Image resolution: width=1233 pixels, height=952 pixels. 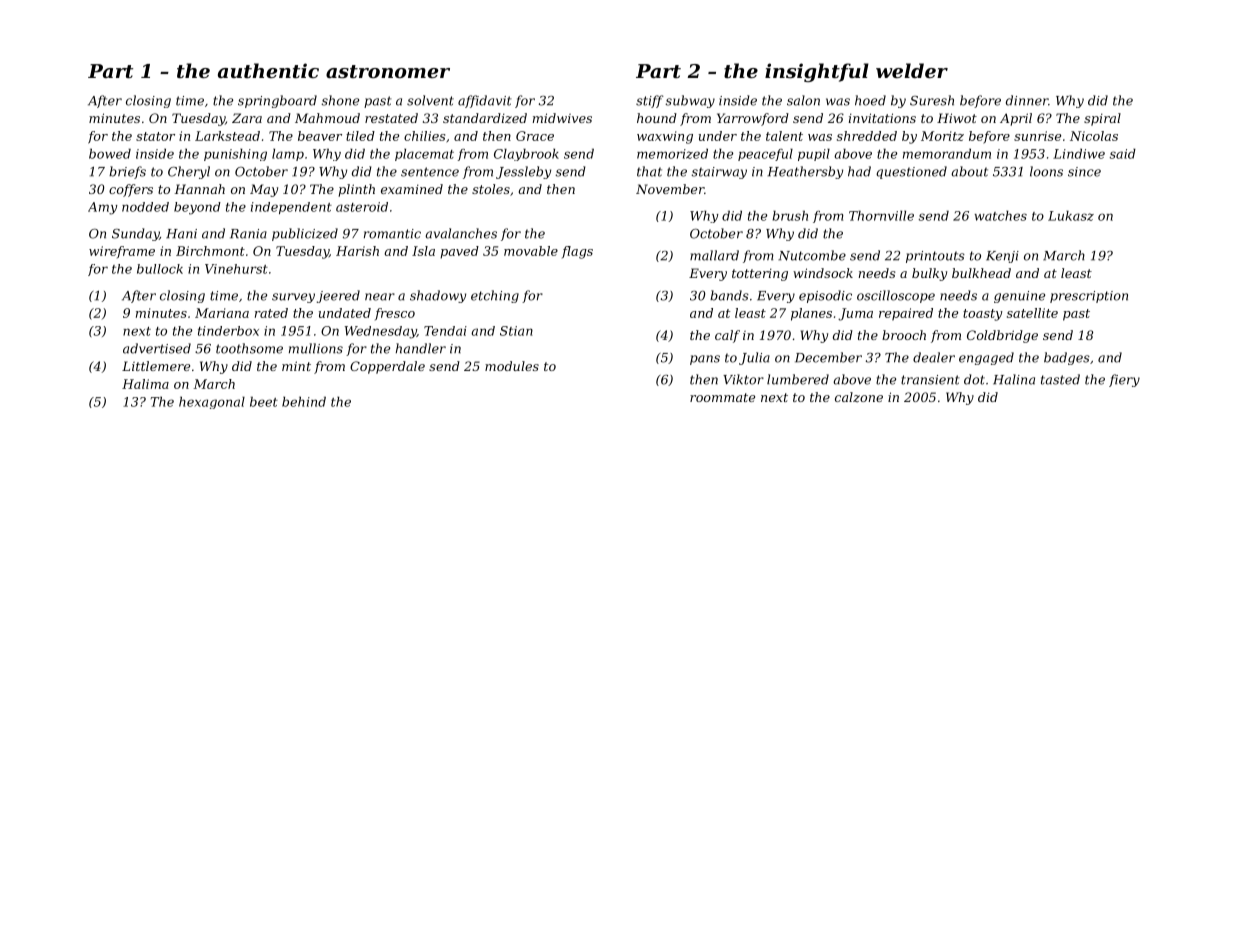 What do you see at coordinates (212, 402) in the document?
I see `hexagonal` at bounding box center [212, 402].
